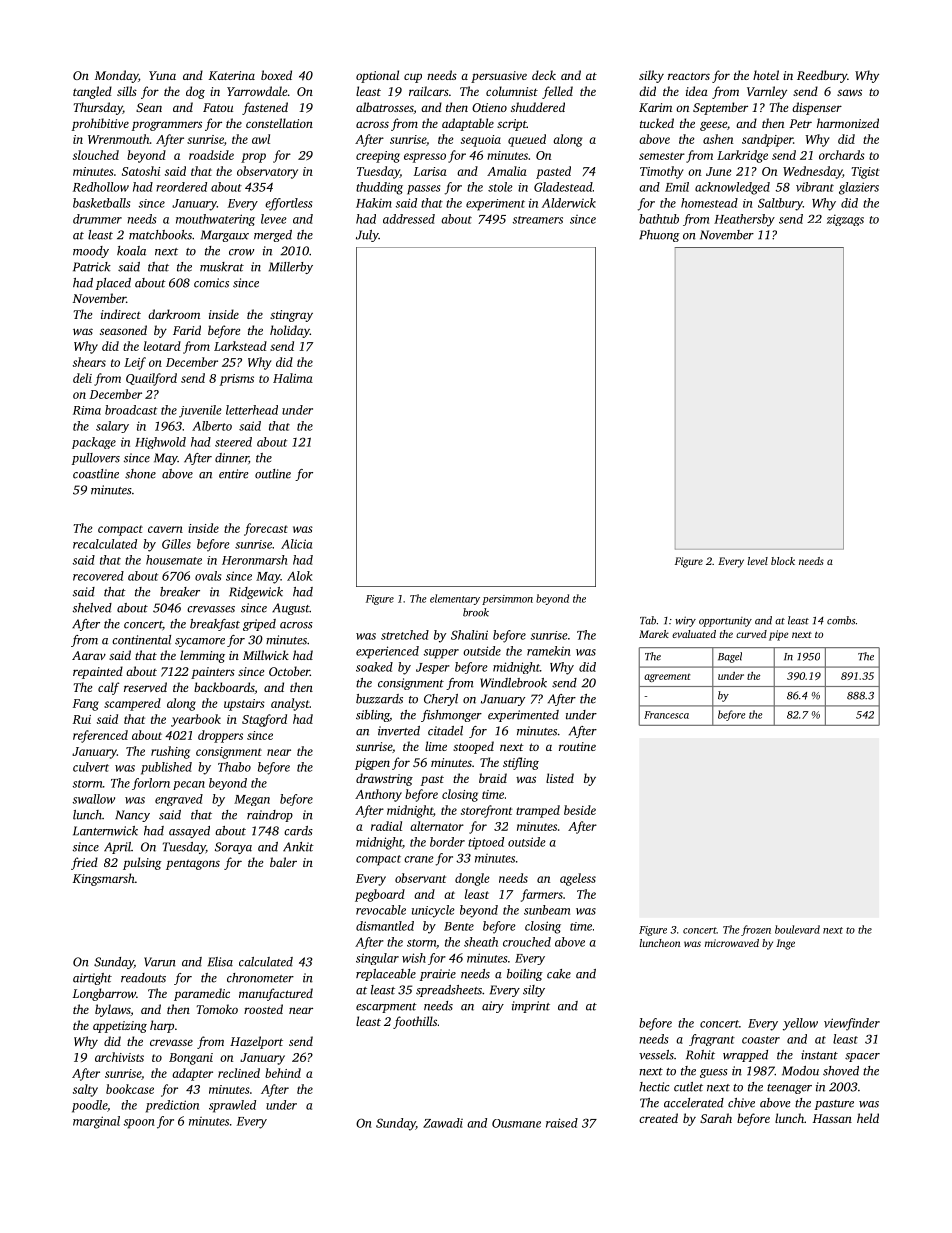 This screenshot has height=1233, width=952. What do you see at coordinates (217, 1009) in the screenshot?
I see `Tomoko` at bounding box center [217, 1009].
